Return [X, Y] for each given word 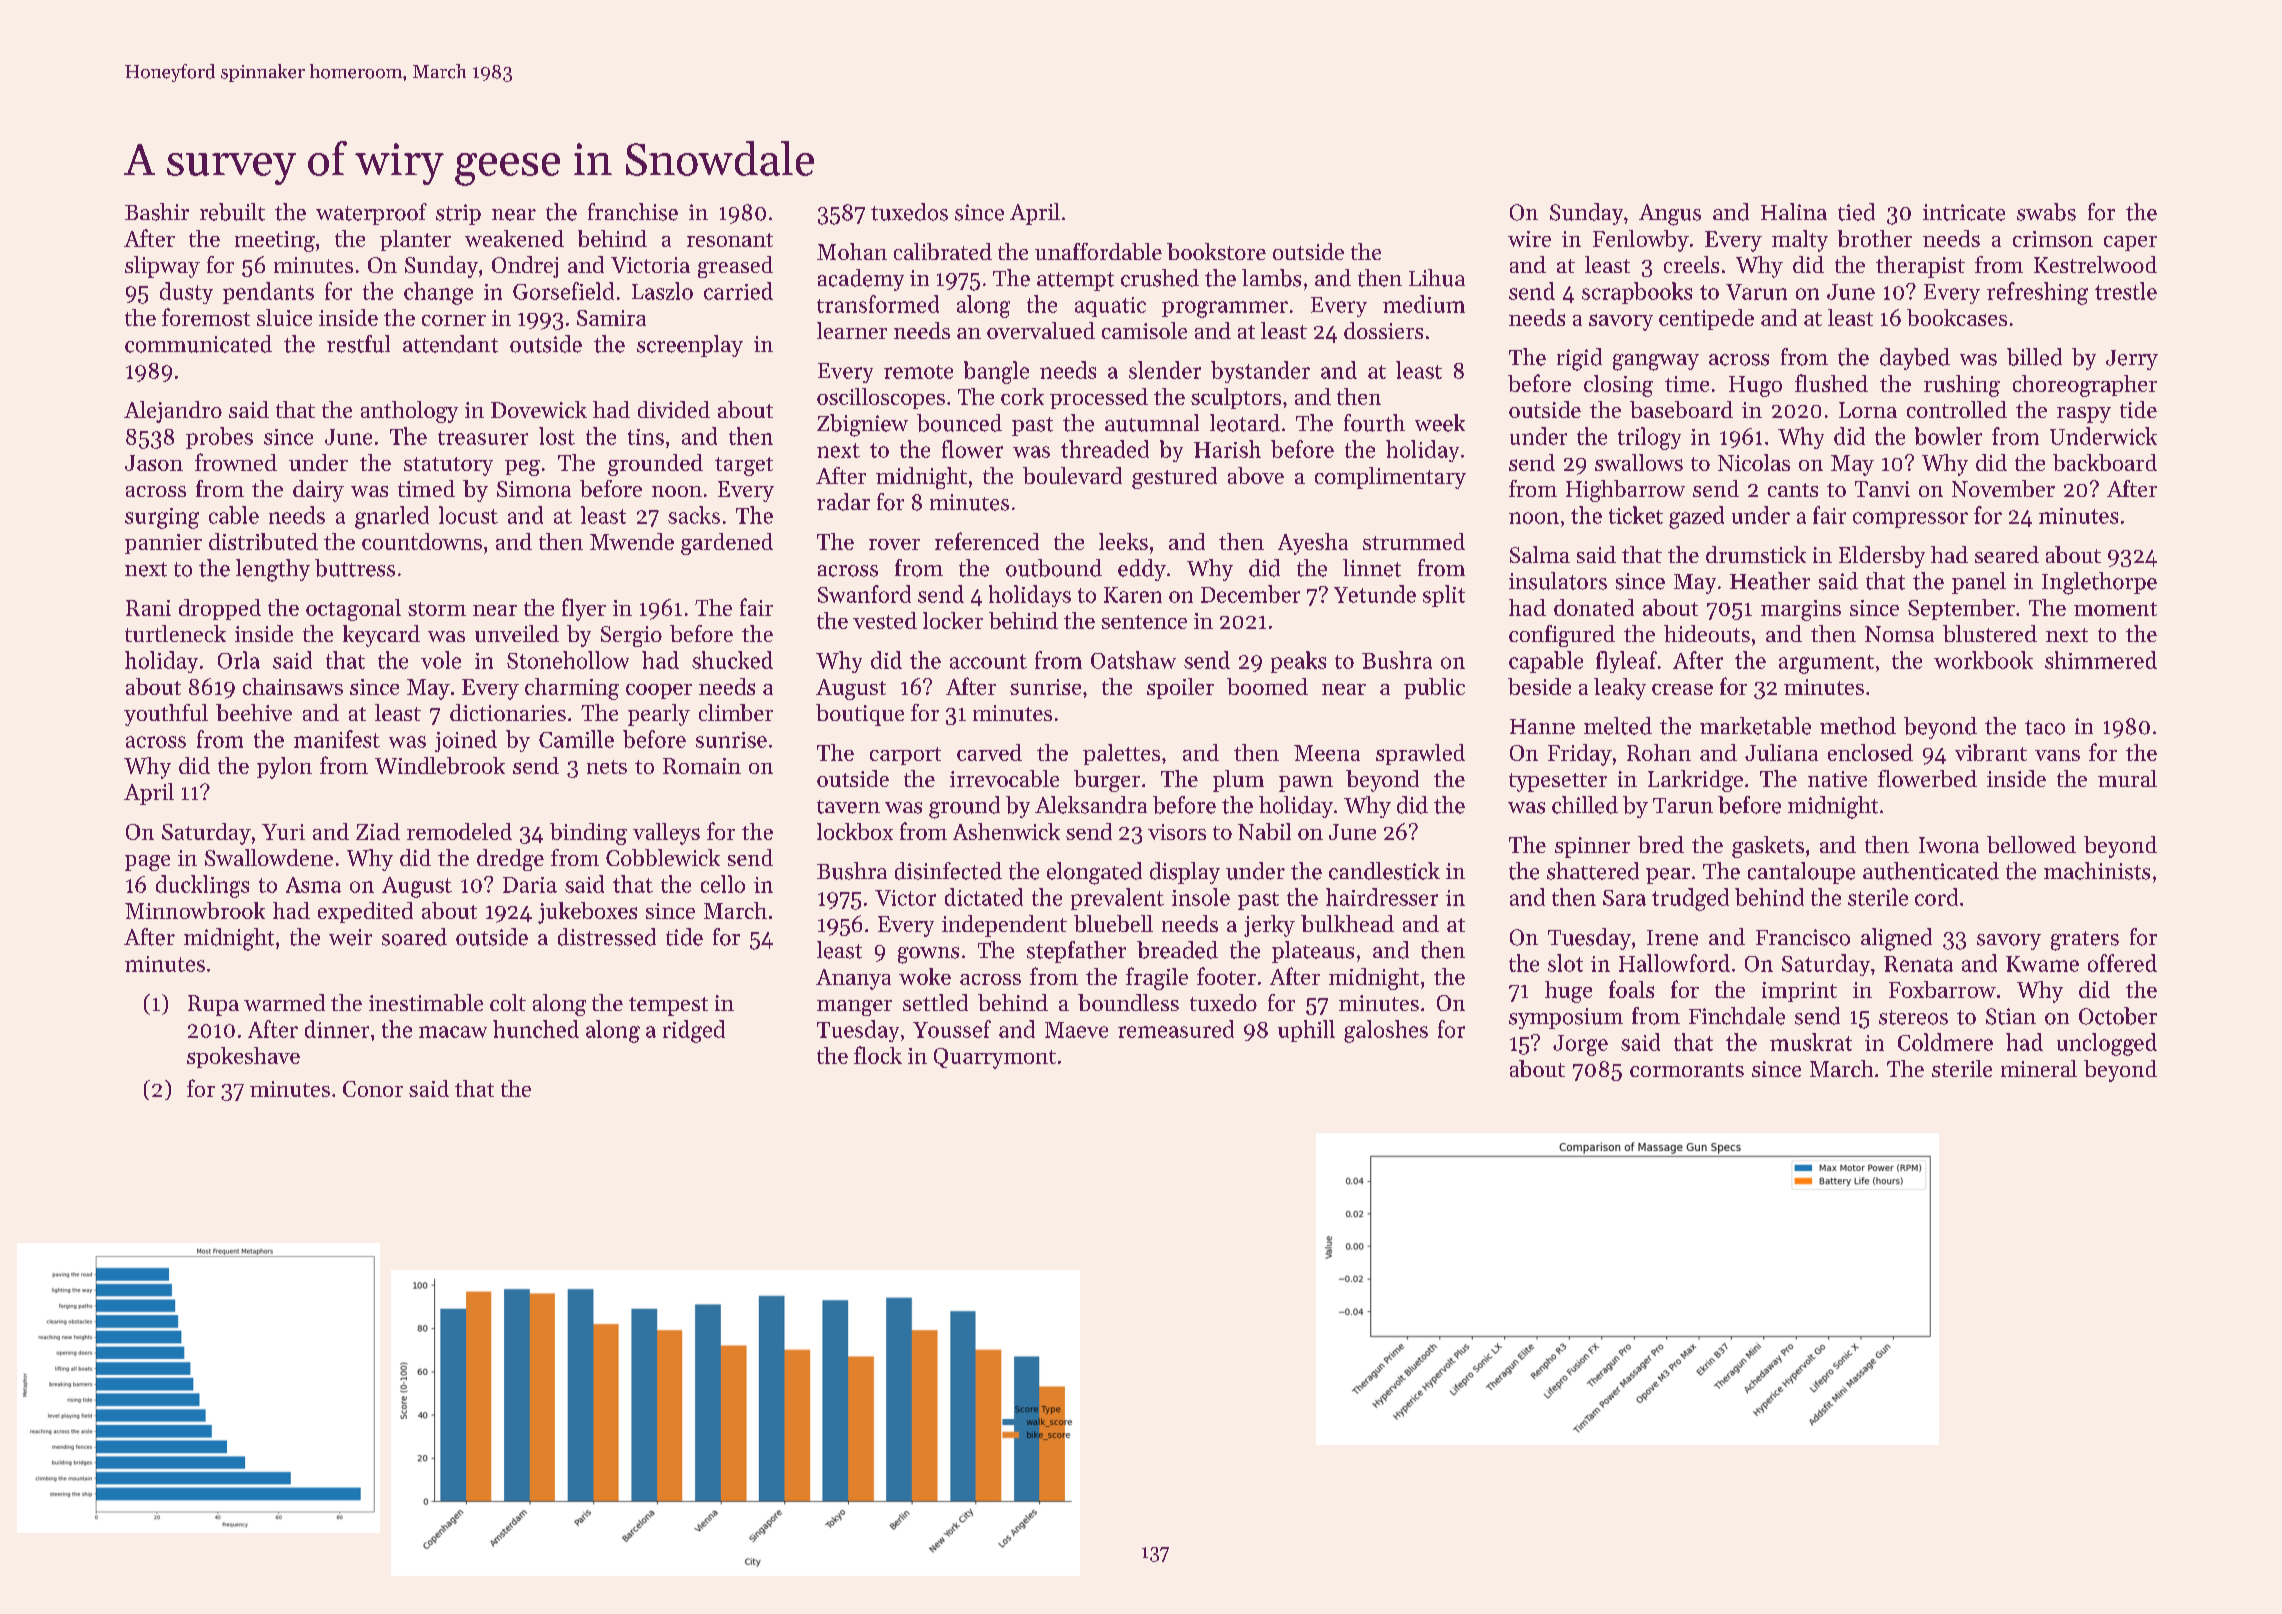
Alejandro [173, 412]
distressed [607, 937]
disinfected [948, 871]
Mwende [632, 541]
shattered [1593, 871]
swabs [2046, 212]
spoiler [1180, 688]
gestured [1174, 478]
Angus [1670, 215]
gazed [1696, 517]
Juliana [1781, 752]
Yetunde [1375, 594]
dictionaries [508, 712]
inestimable [426, 1002]
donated [1594, 607]
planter [415, 240]
